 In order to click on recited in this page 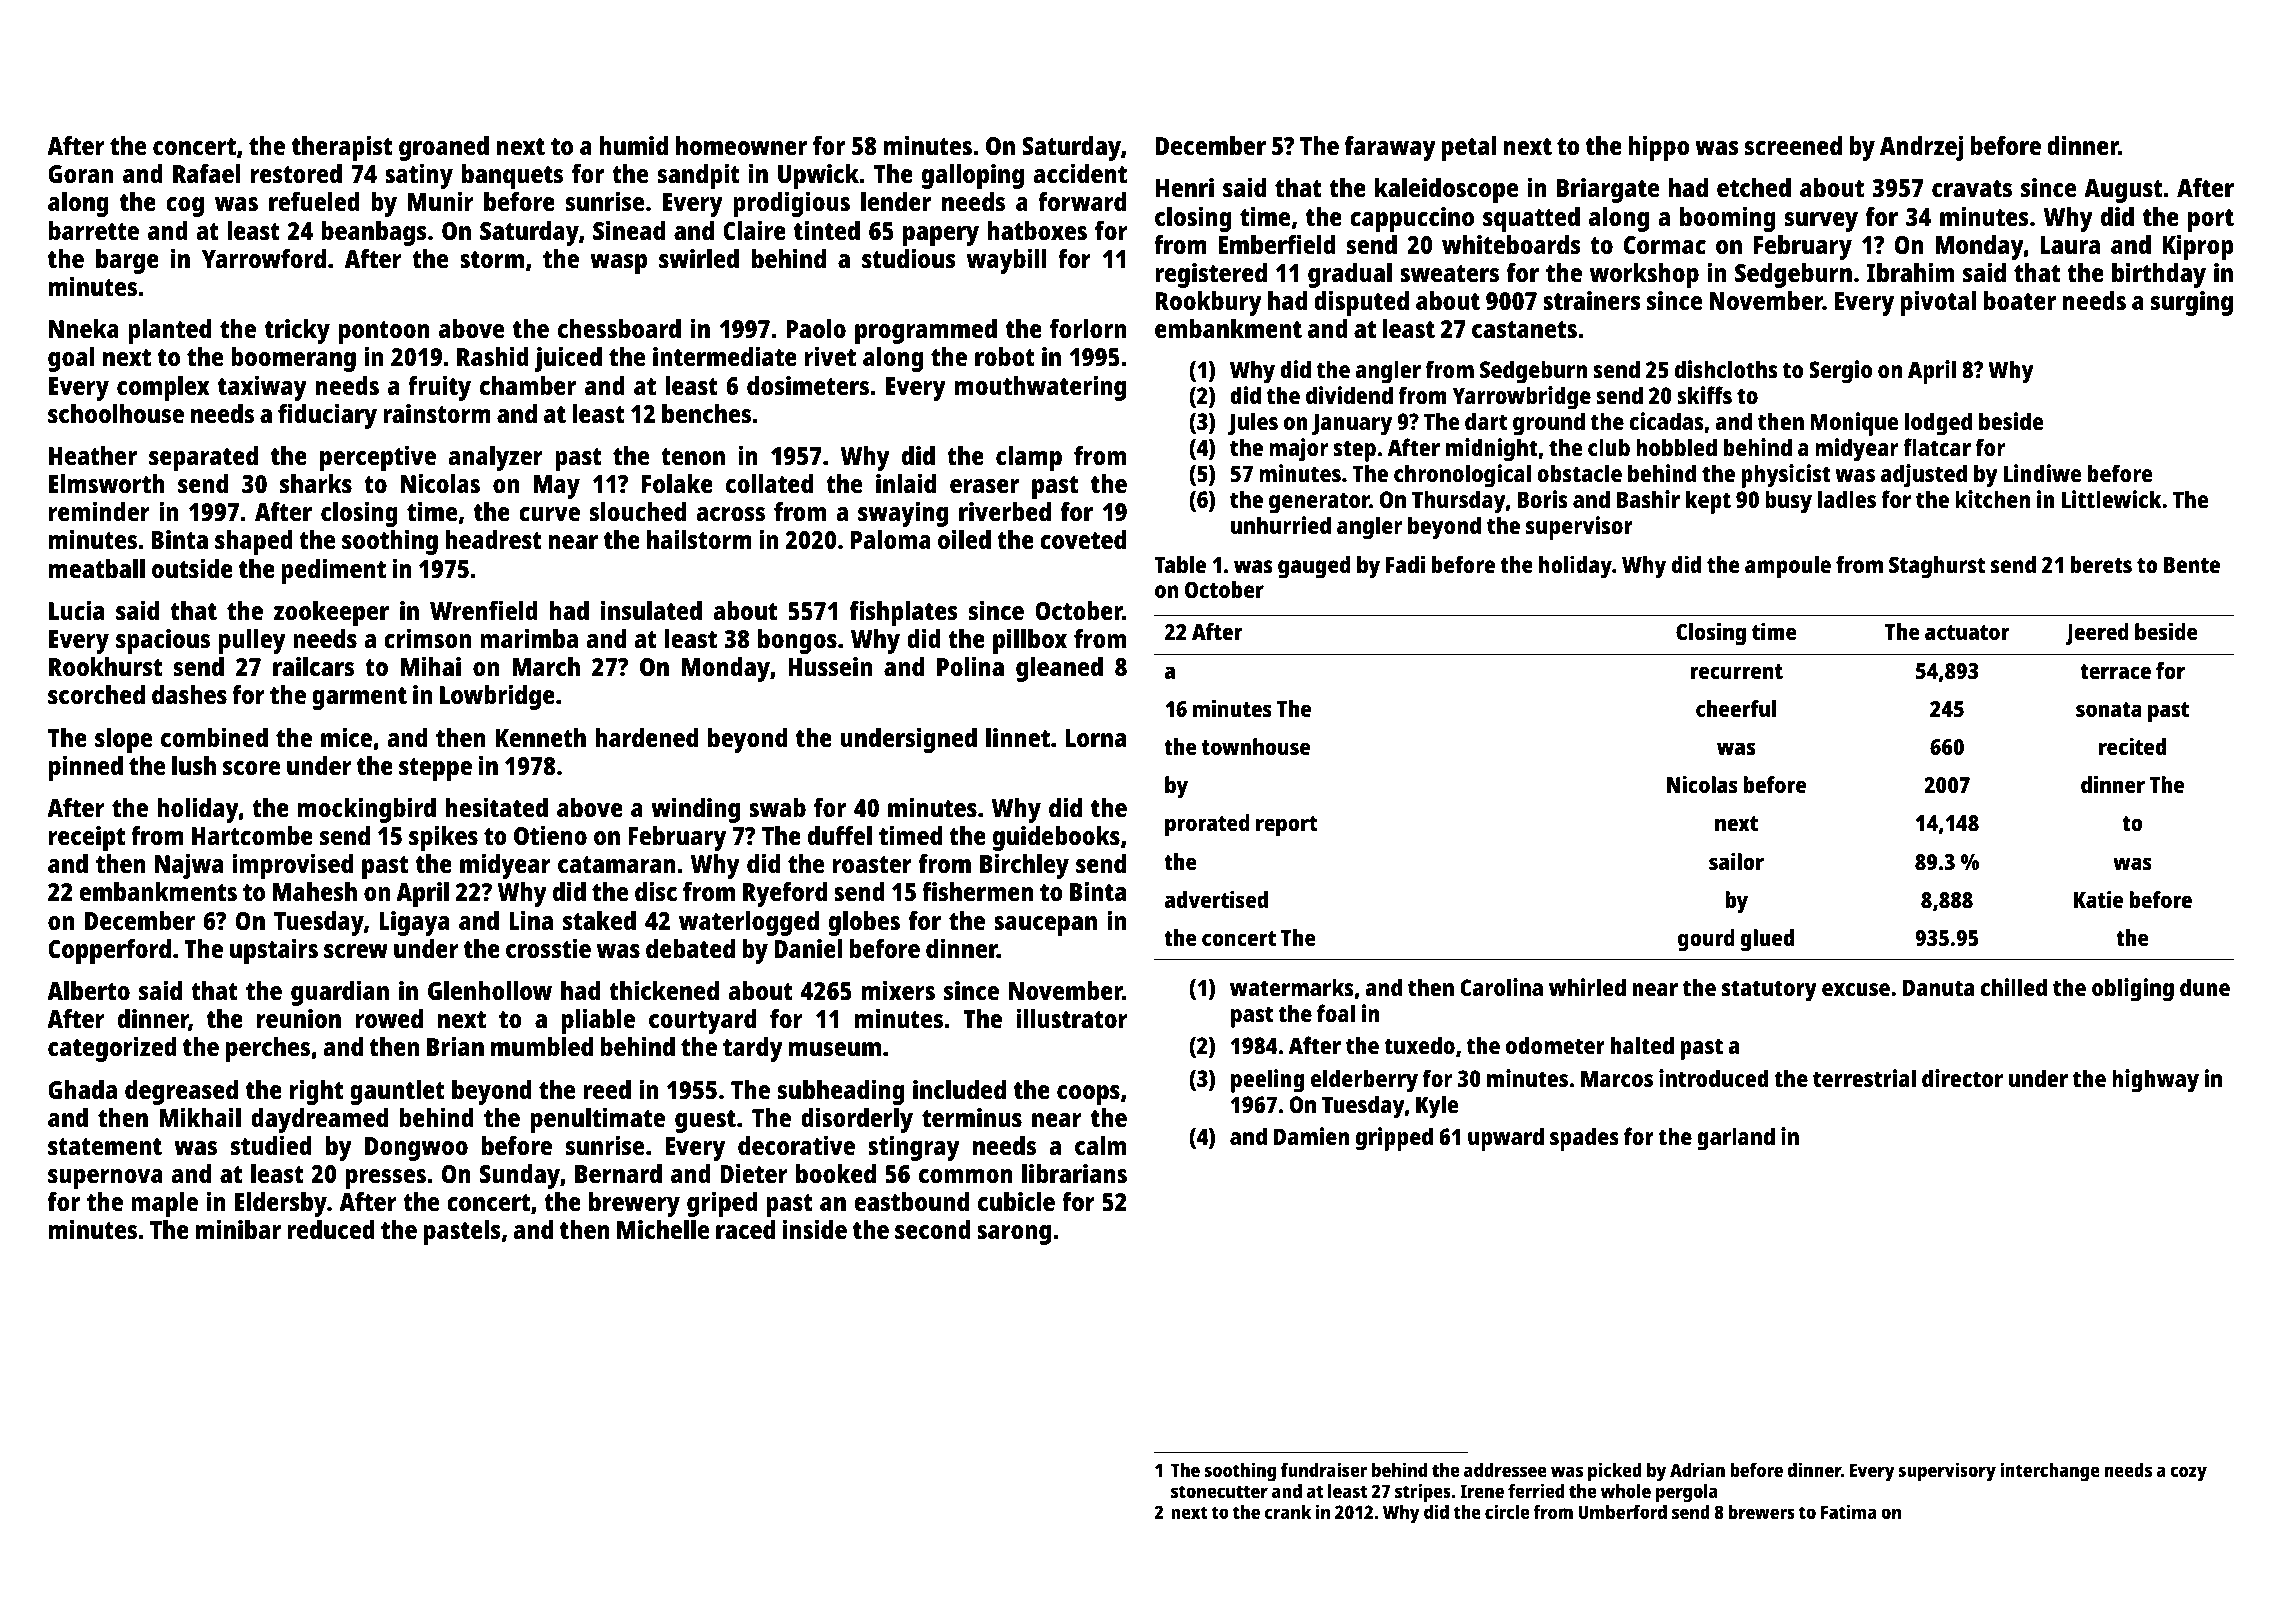, I will do `click(2132, 746)`.
